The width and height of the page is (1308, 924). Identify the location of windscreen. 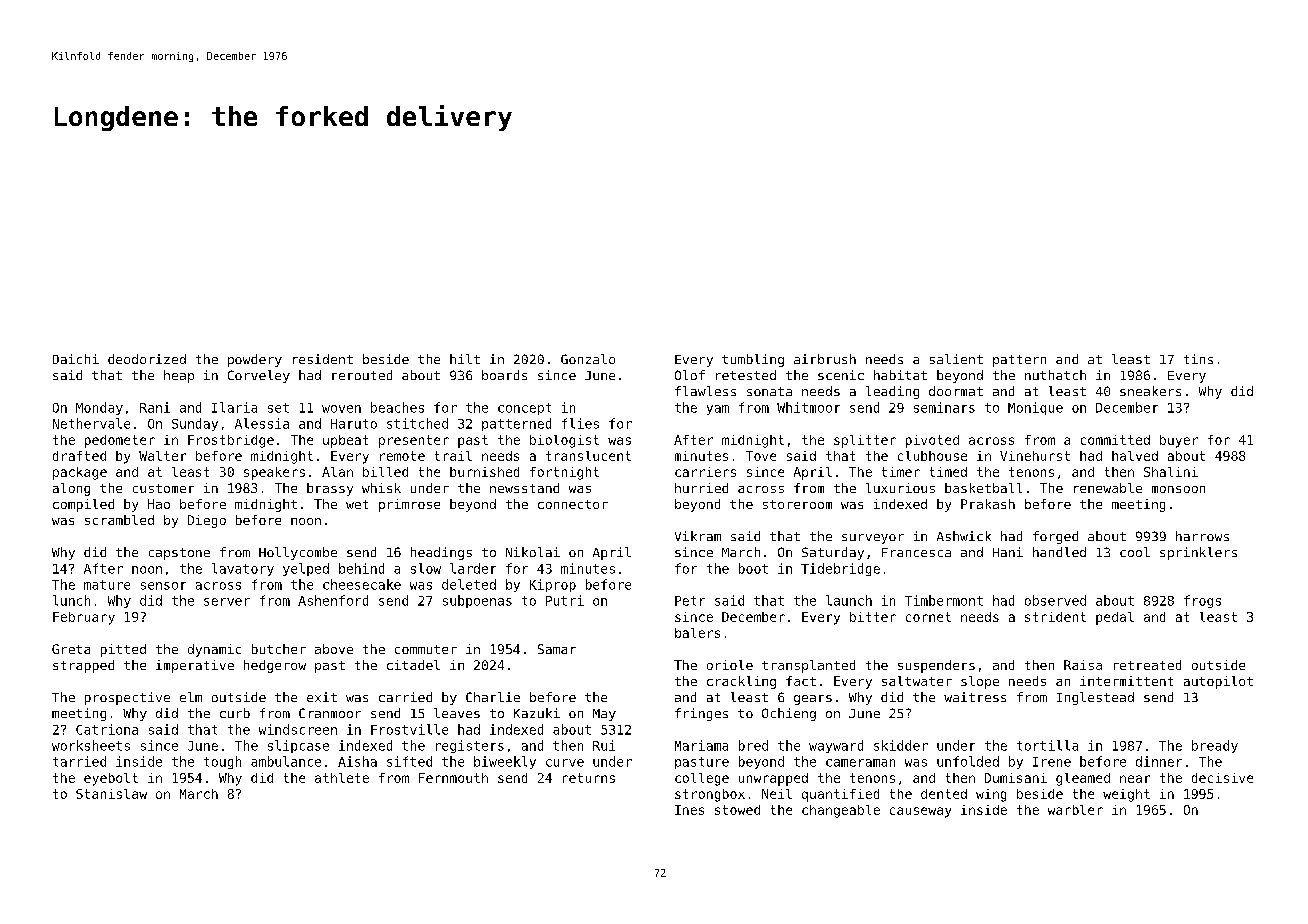
(298, 729).
